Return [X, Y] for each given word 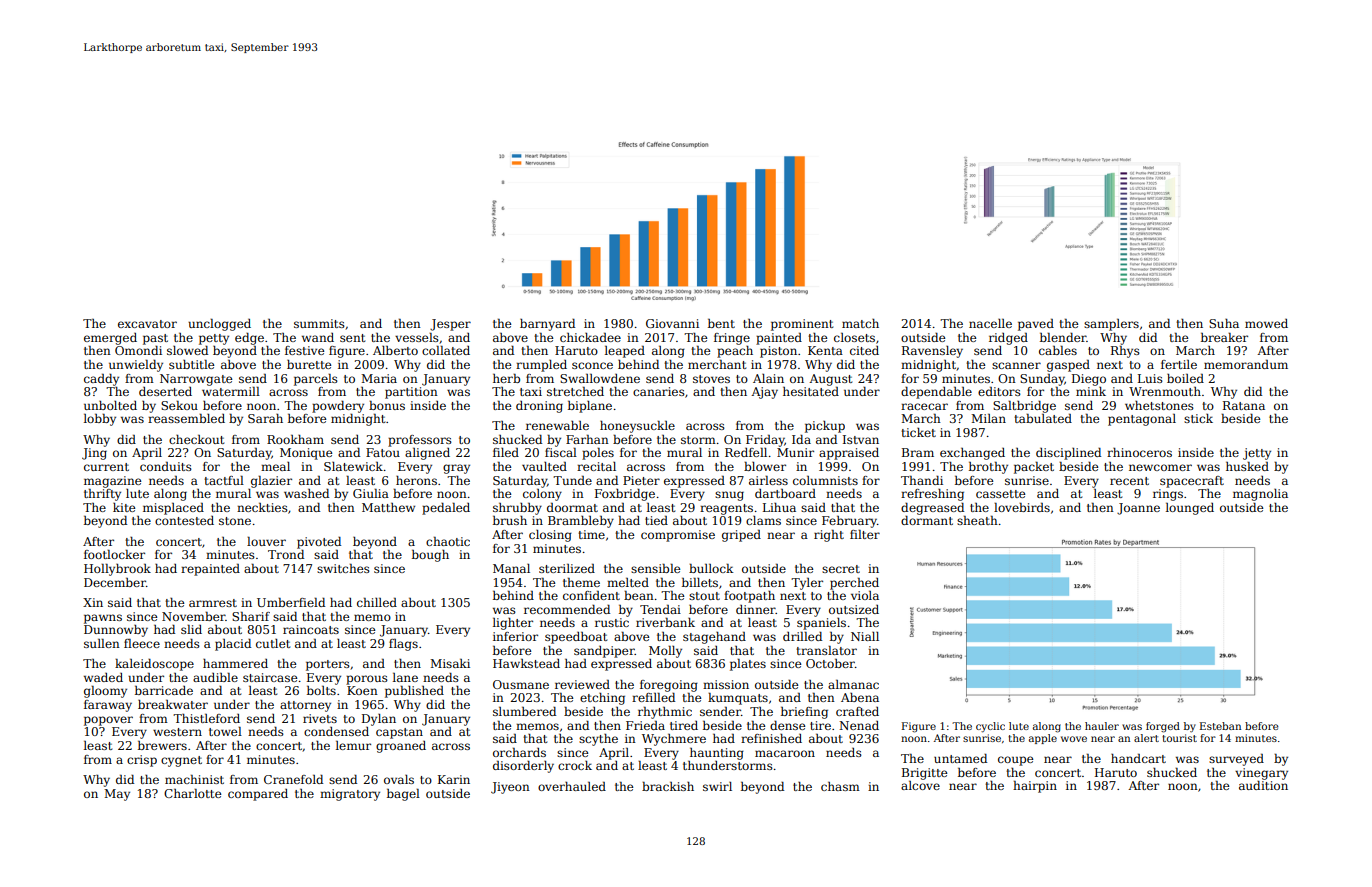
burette [309, 364]
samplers [1111, 325]
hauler [1102, 726]
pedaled [446, 509]
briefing [804, 713]
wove [1074, 739]
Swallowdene [600, 378]
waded [103, 677]
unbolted [110, 405]
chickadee [590, 337]
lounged [1190, 509]
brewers [162, 745]
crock [575, 765]
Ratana [1244, 405]
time [591, 534]
